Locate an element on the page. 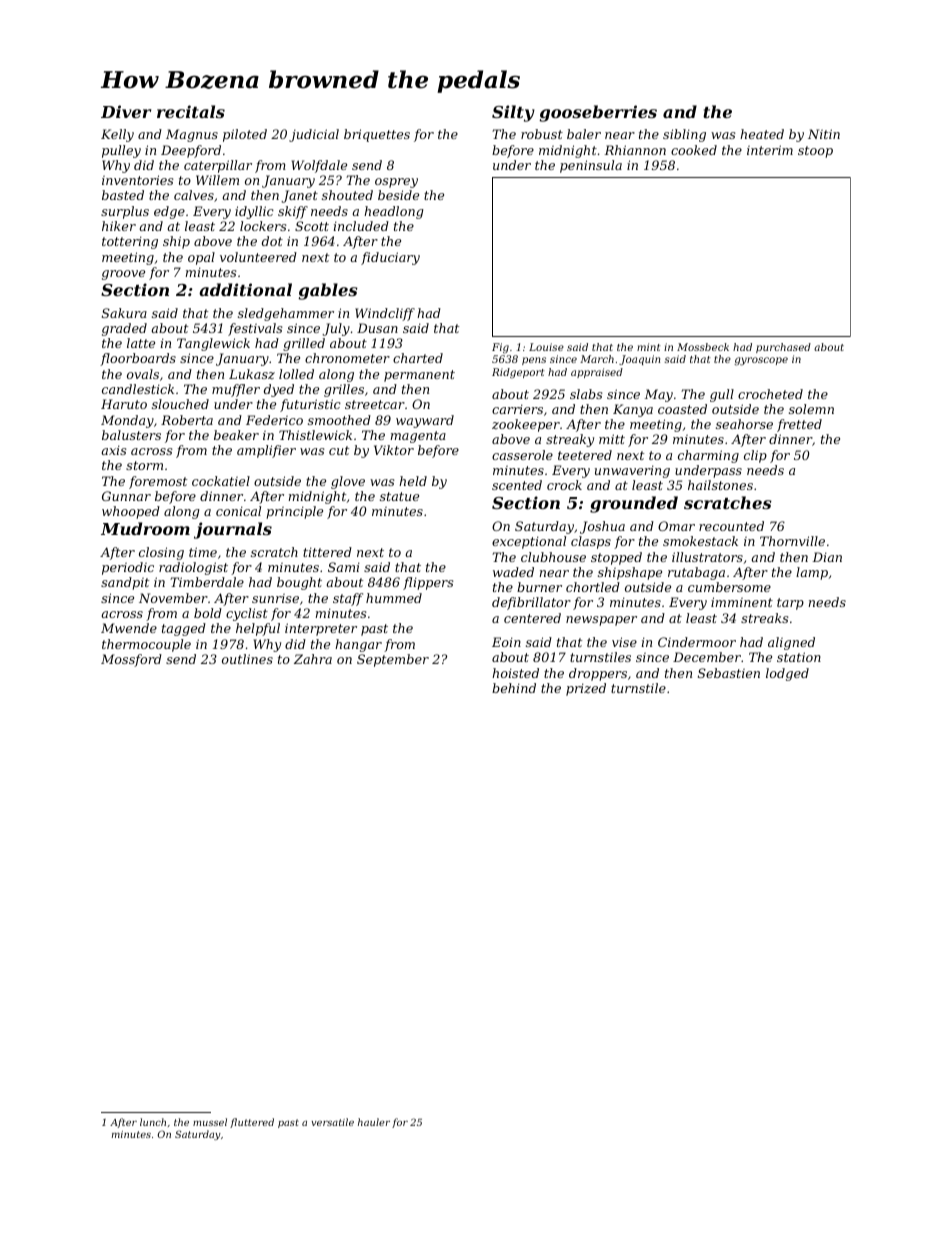 The height and width of the document is (1233, 952). fluttered is located at coordinates (252, 1123).
